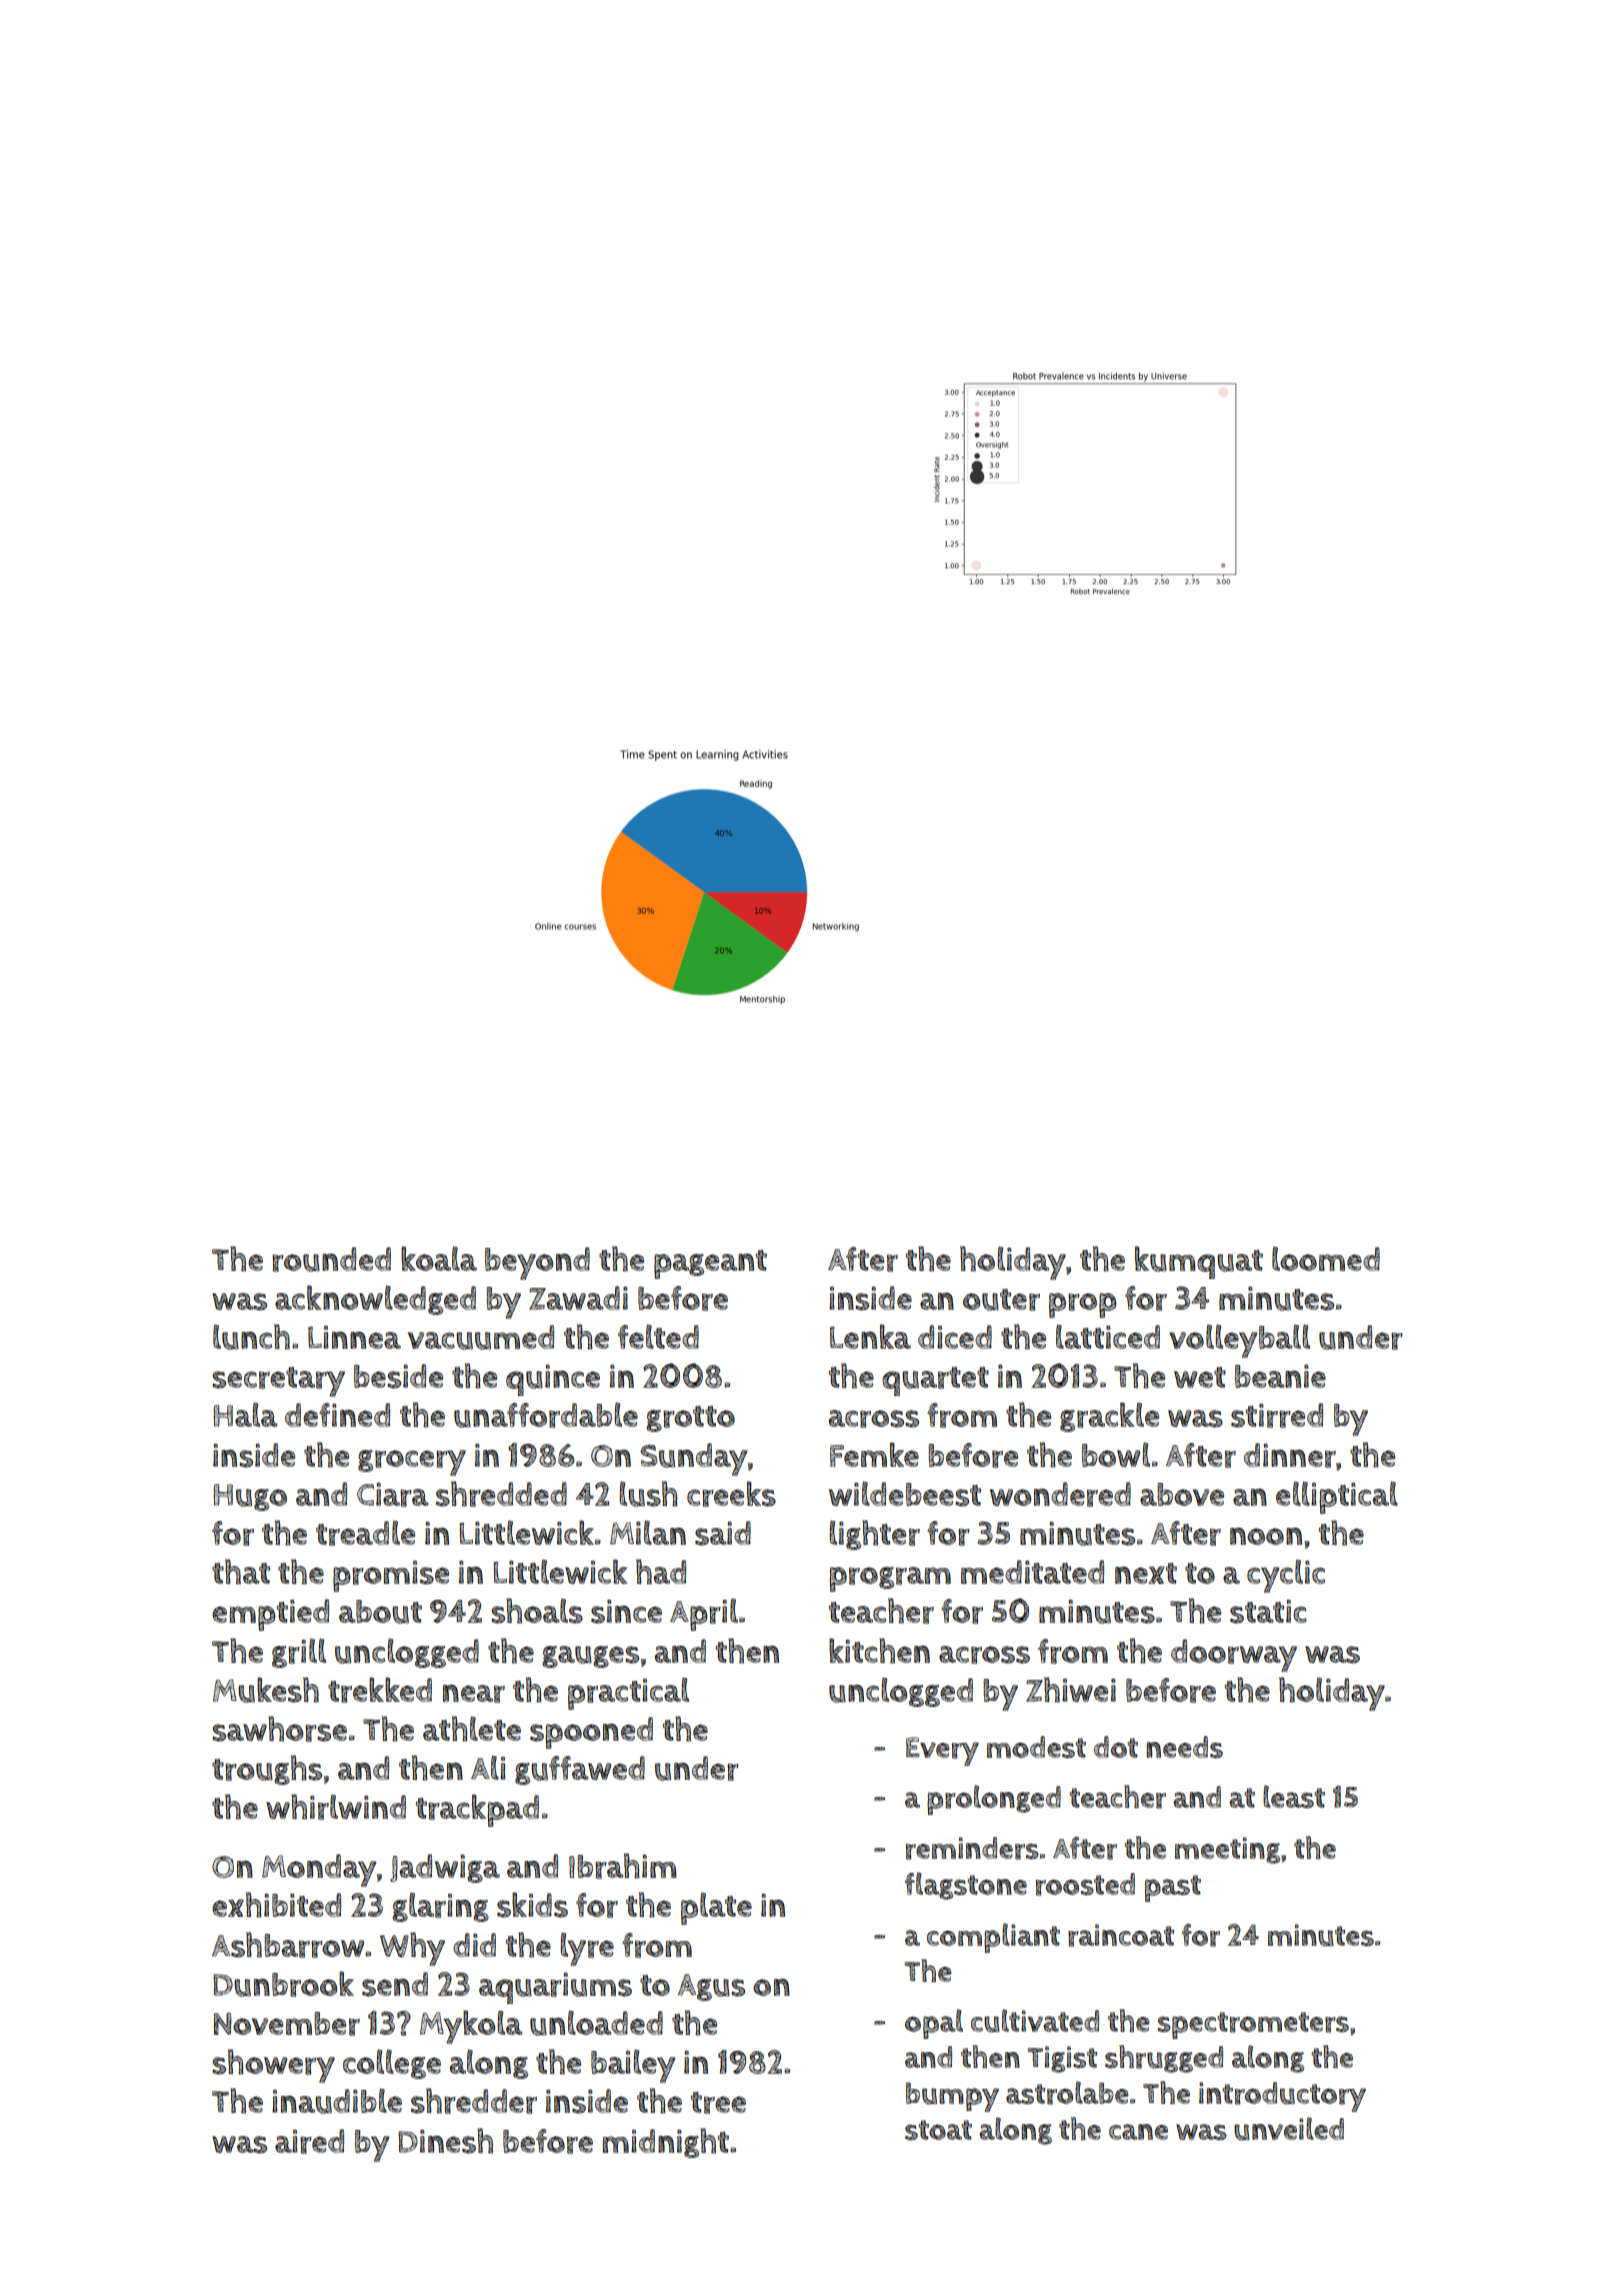 The height and width of the image is (2292, 1620). What do you see at coordinates (1253, 2025) in the image?
I see `spectrometers` at bounding box center [1253, 2025].
